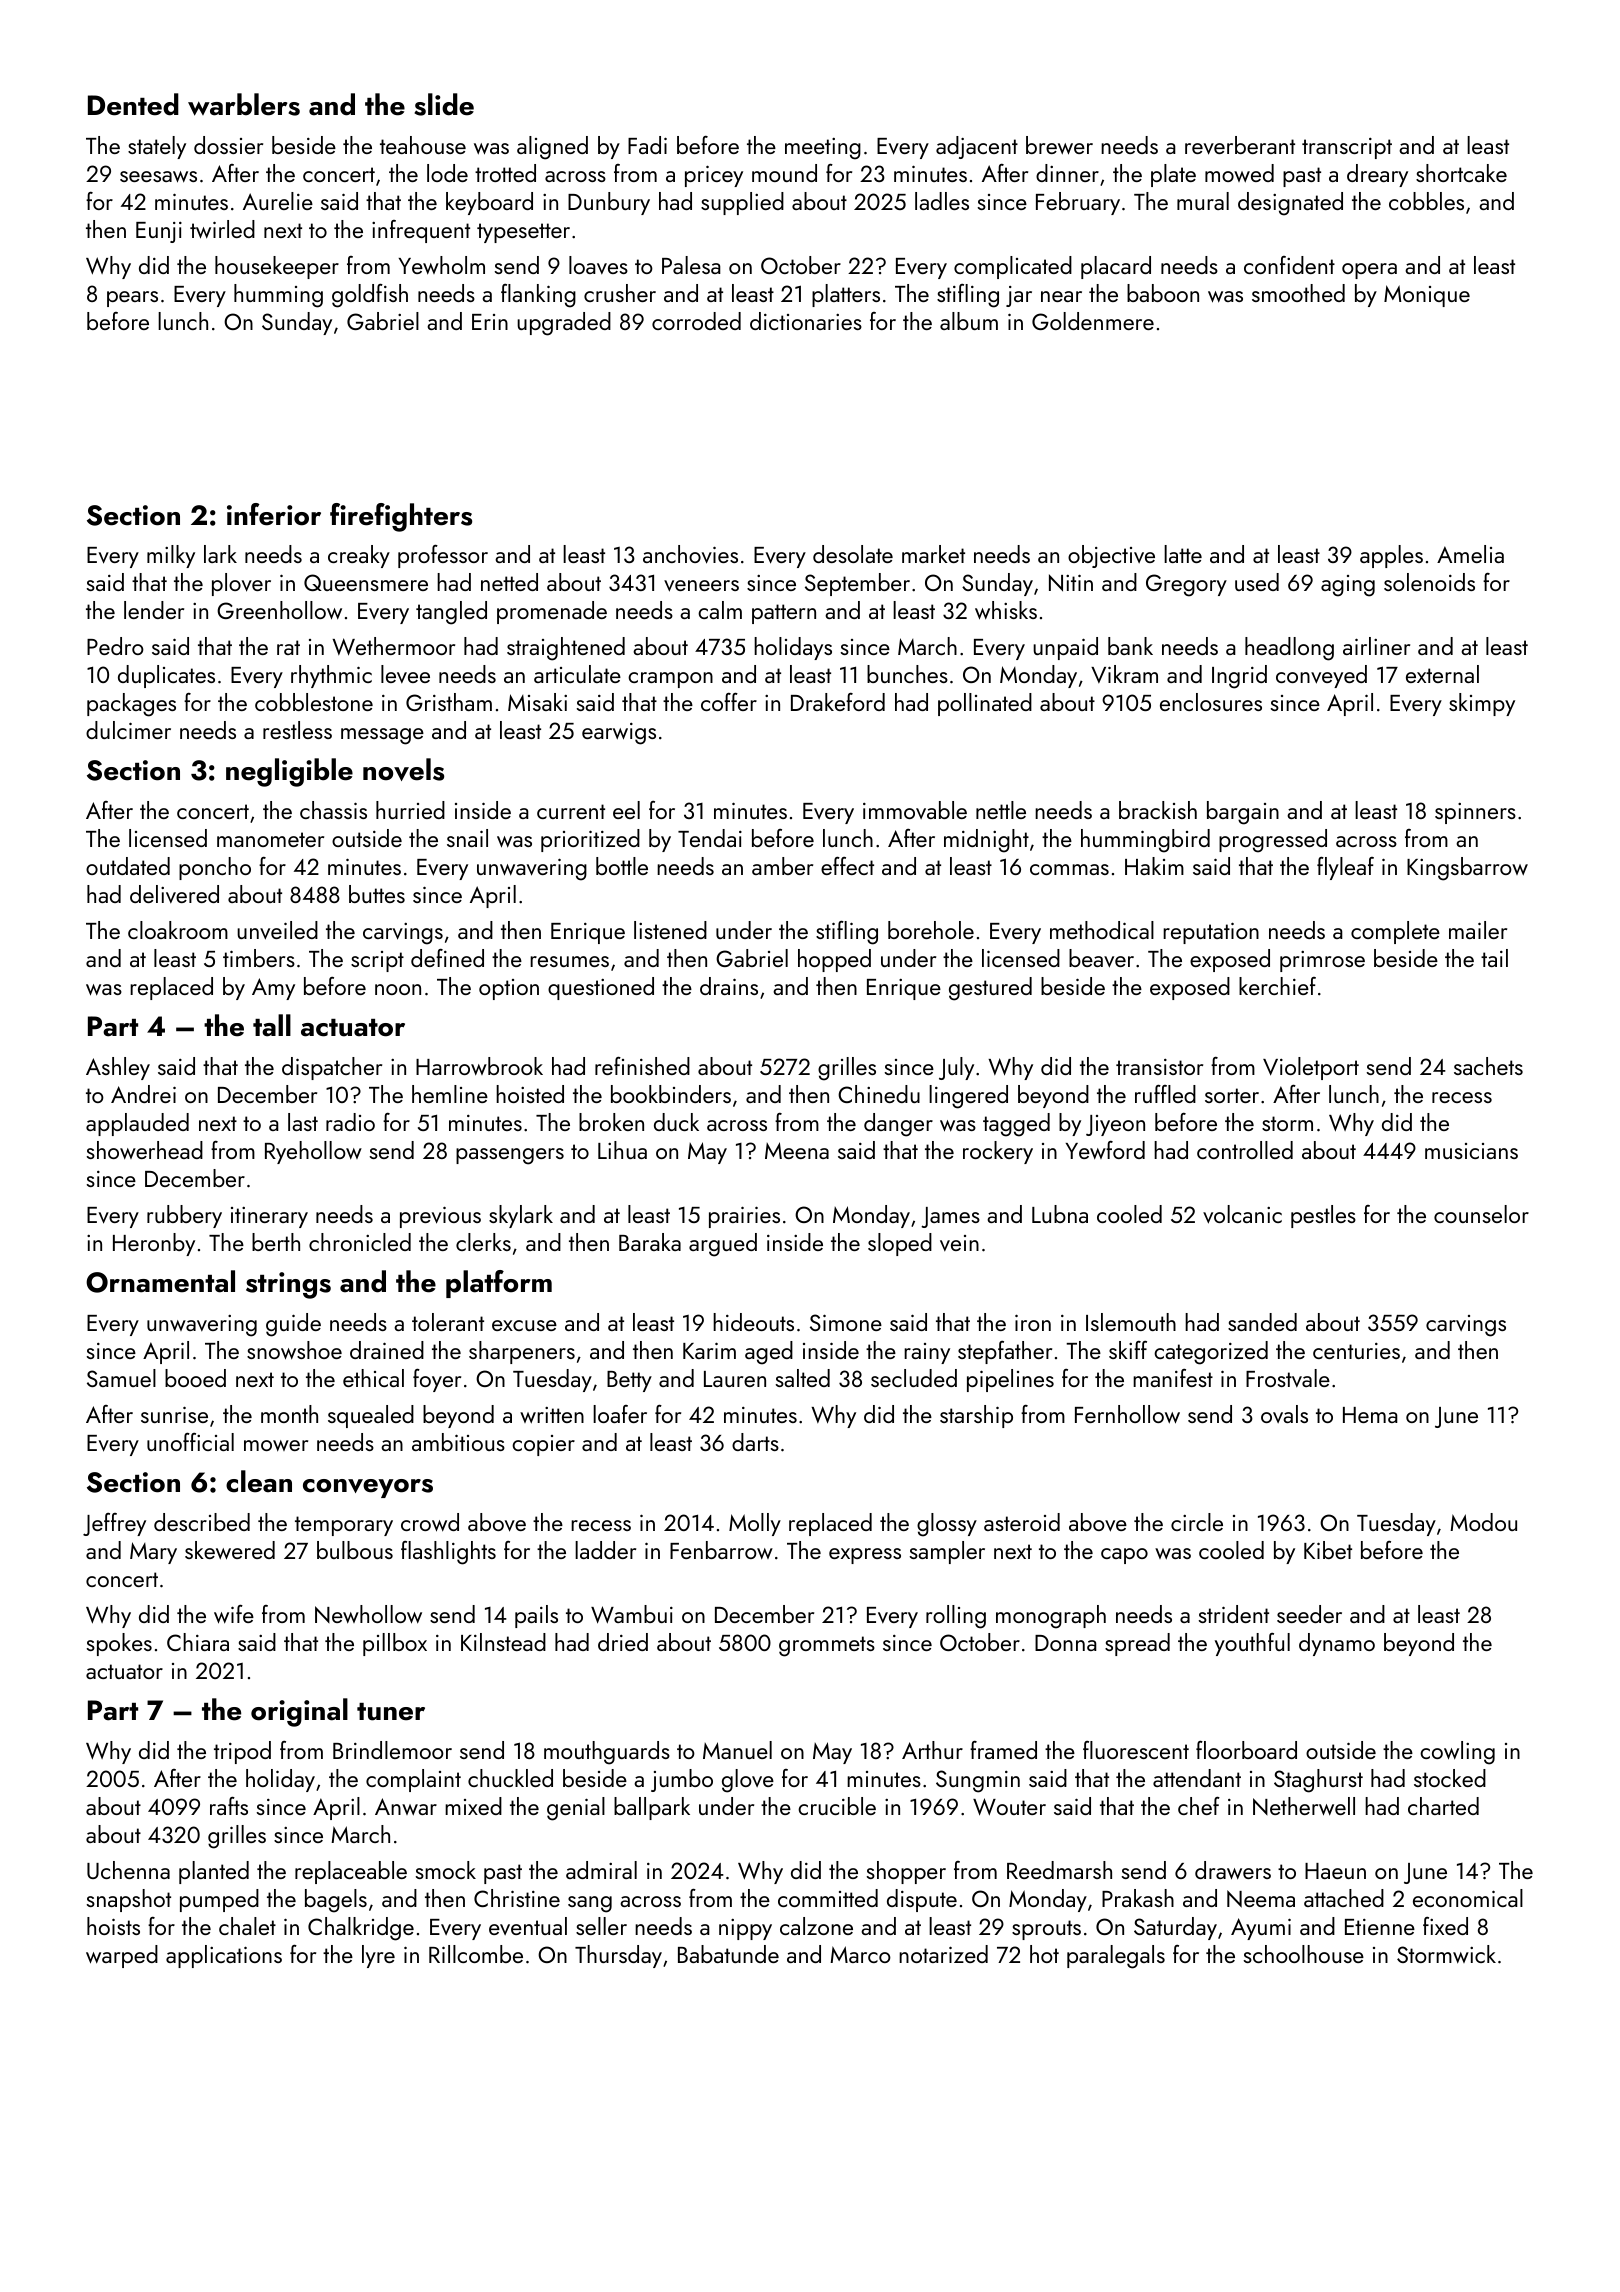 The image size is (1620, 2292). What do you see at coordinates (378, 1956) in the screenshot?
I see `lyre` at bounding box center [378, 1956].
